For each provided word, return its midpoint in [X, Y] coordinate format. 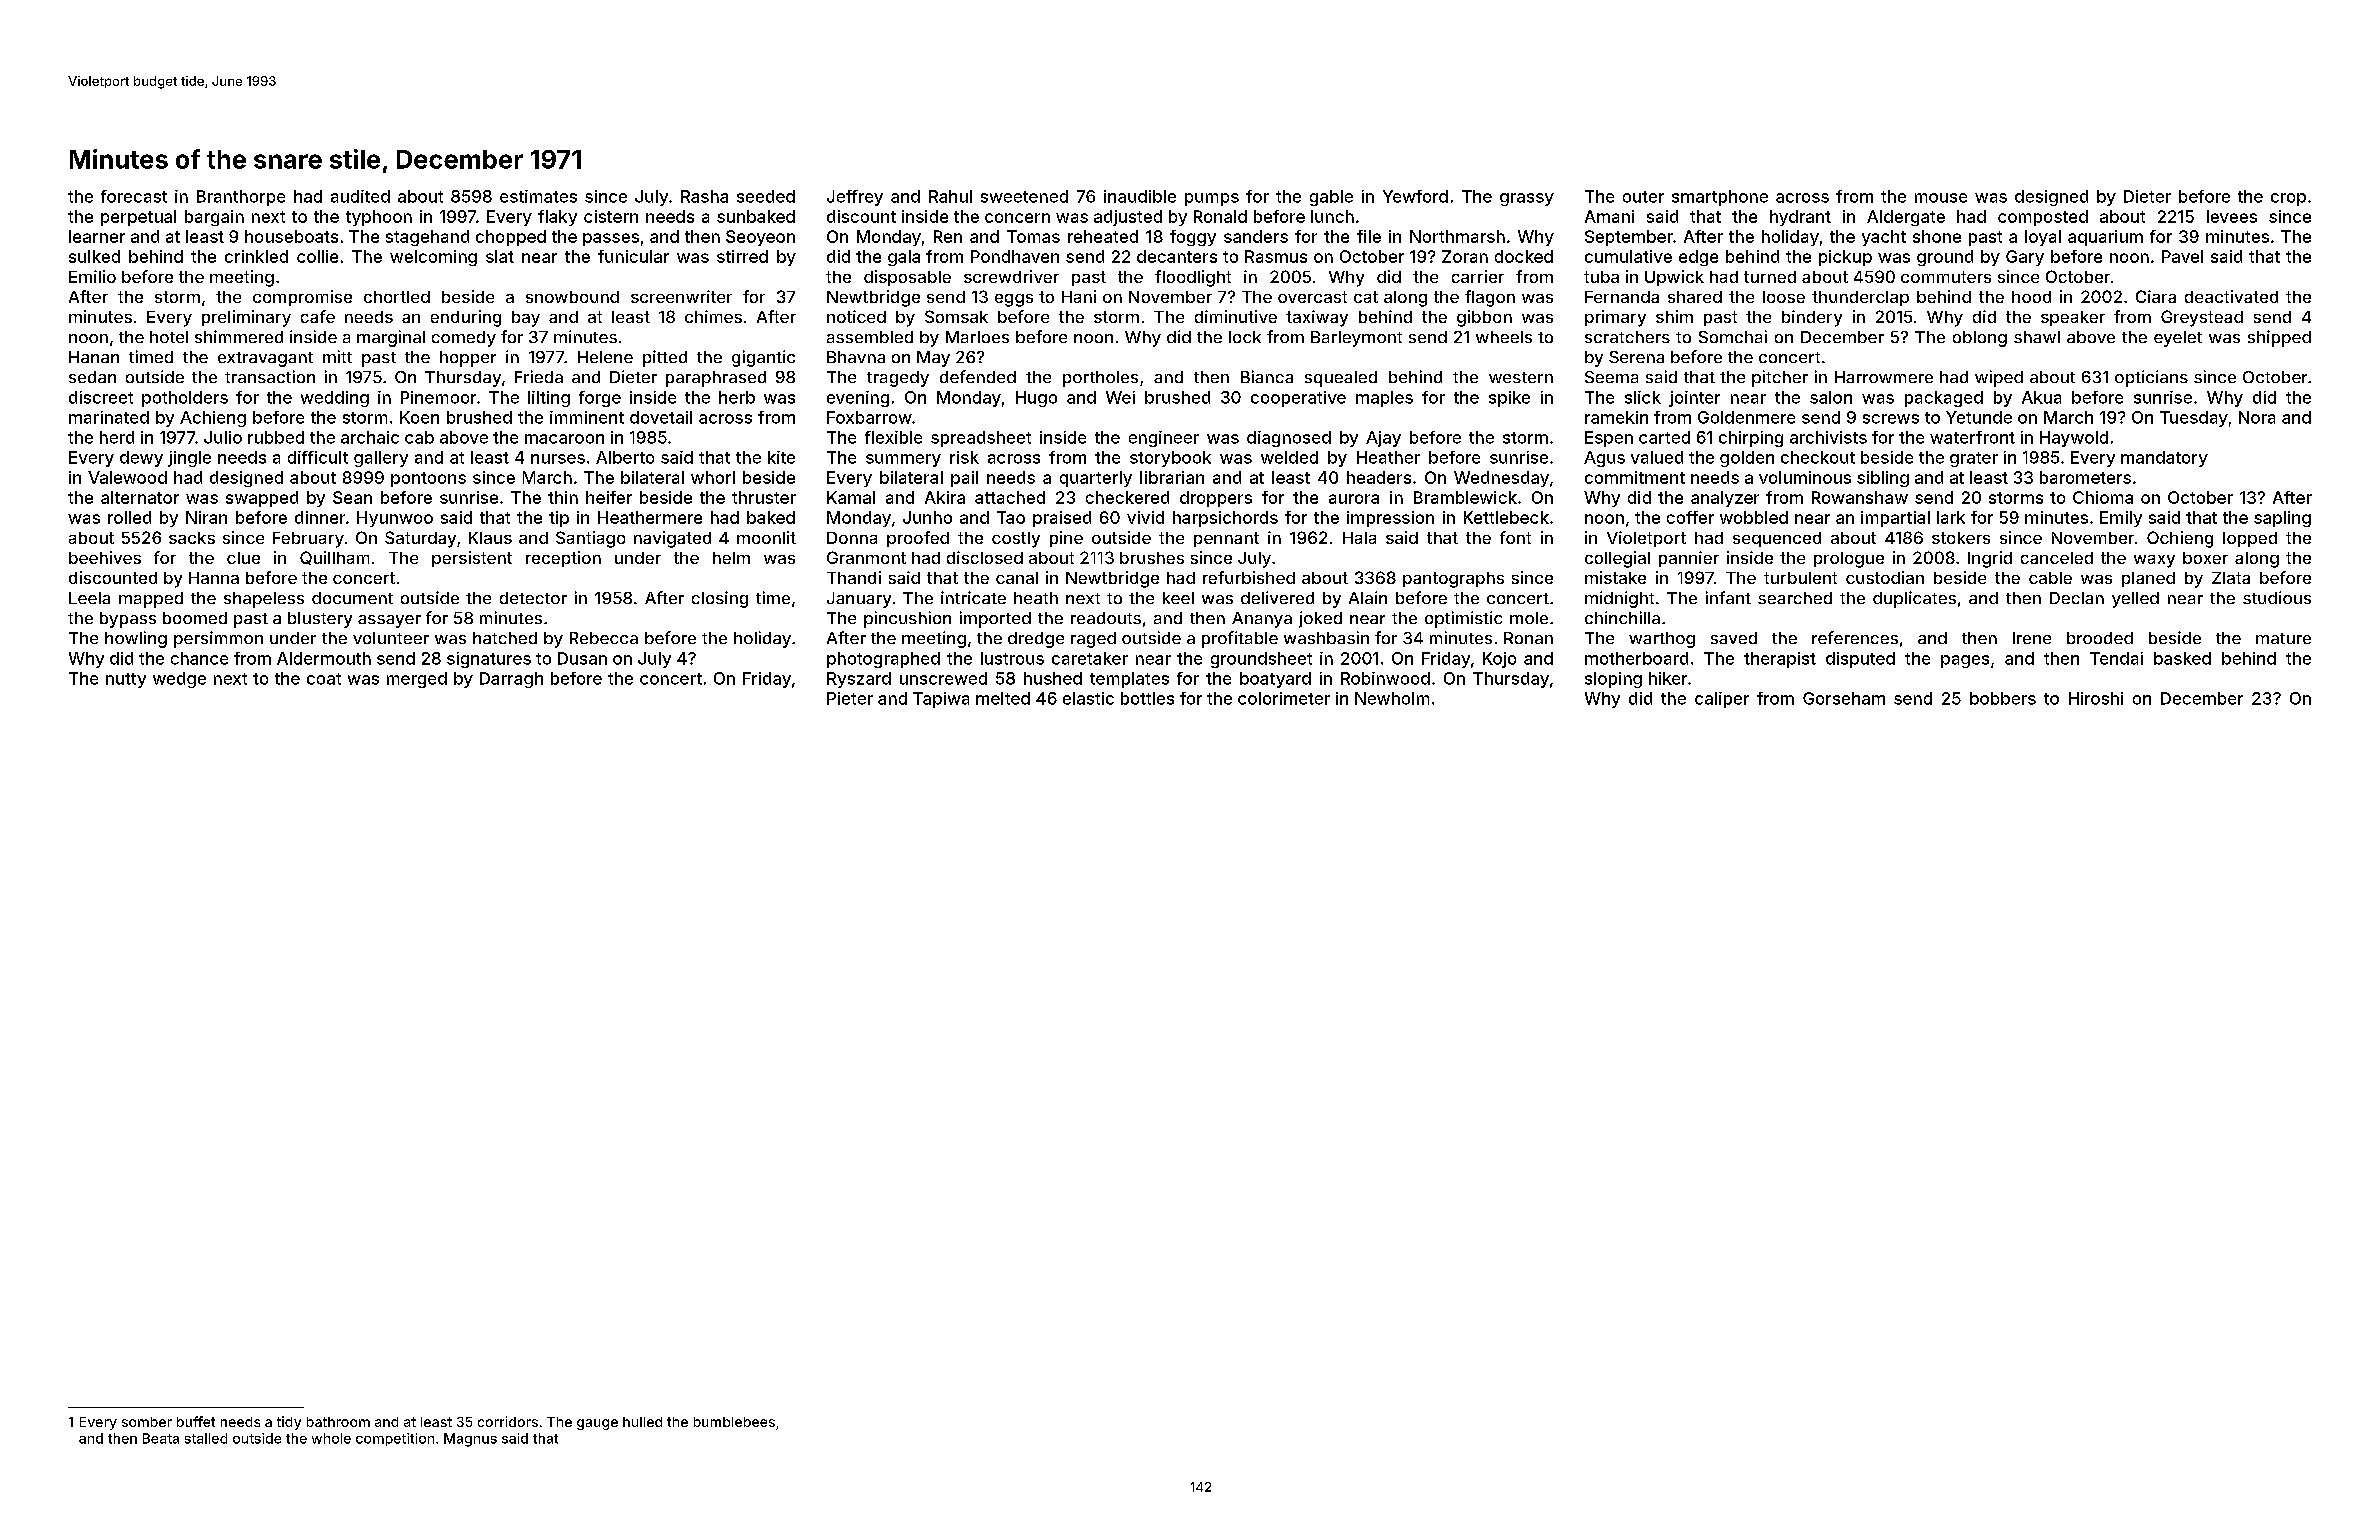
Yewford [1415, 196]
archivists [1828, 437]
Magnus [470, 1440]
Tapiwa [941, 700]
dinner [320, 517]
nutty [126, 680]
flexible [893, 437]
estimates [538, 196]
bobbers [2003, 698]
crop [2288, 199]
